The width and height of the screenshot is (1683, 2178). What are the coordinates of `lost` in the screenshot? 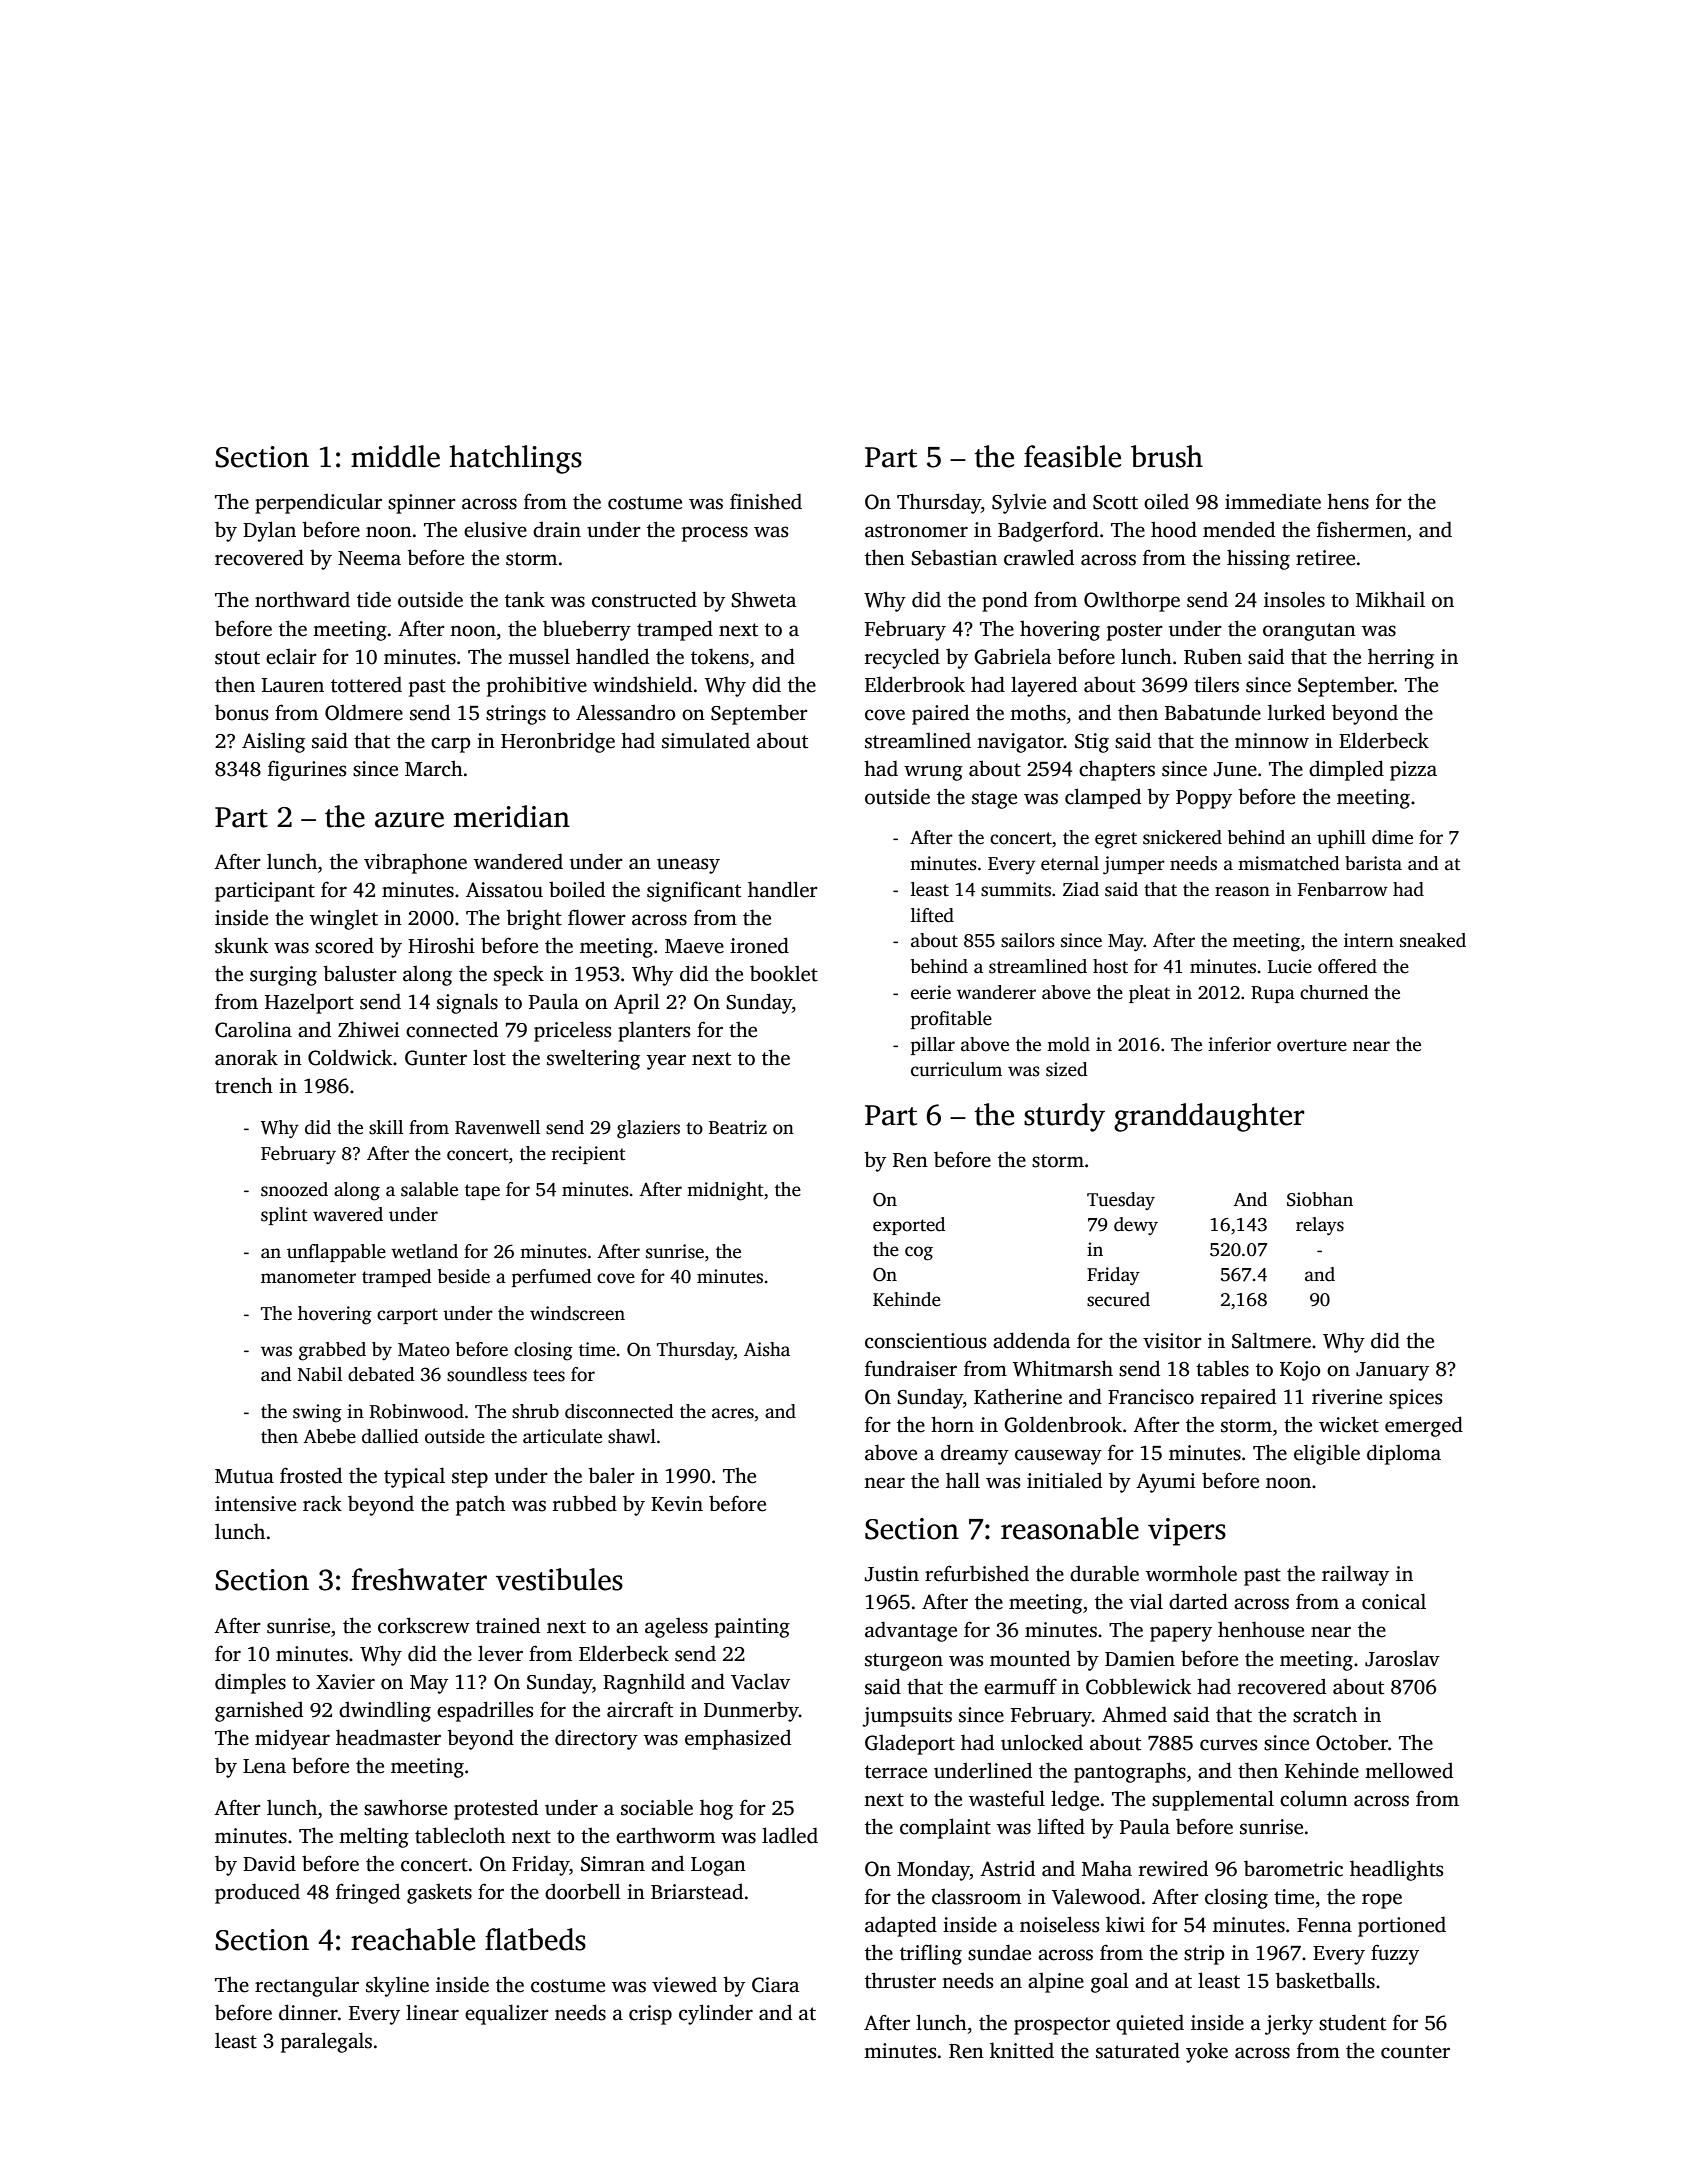 It's located at (489, 1057).
